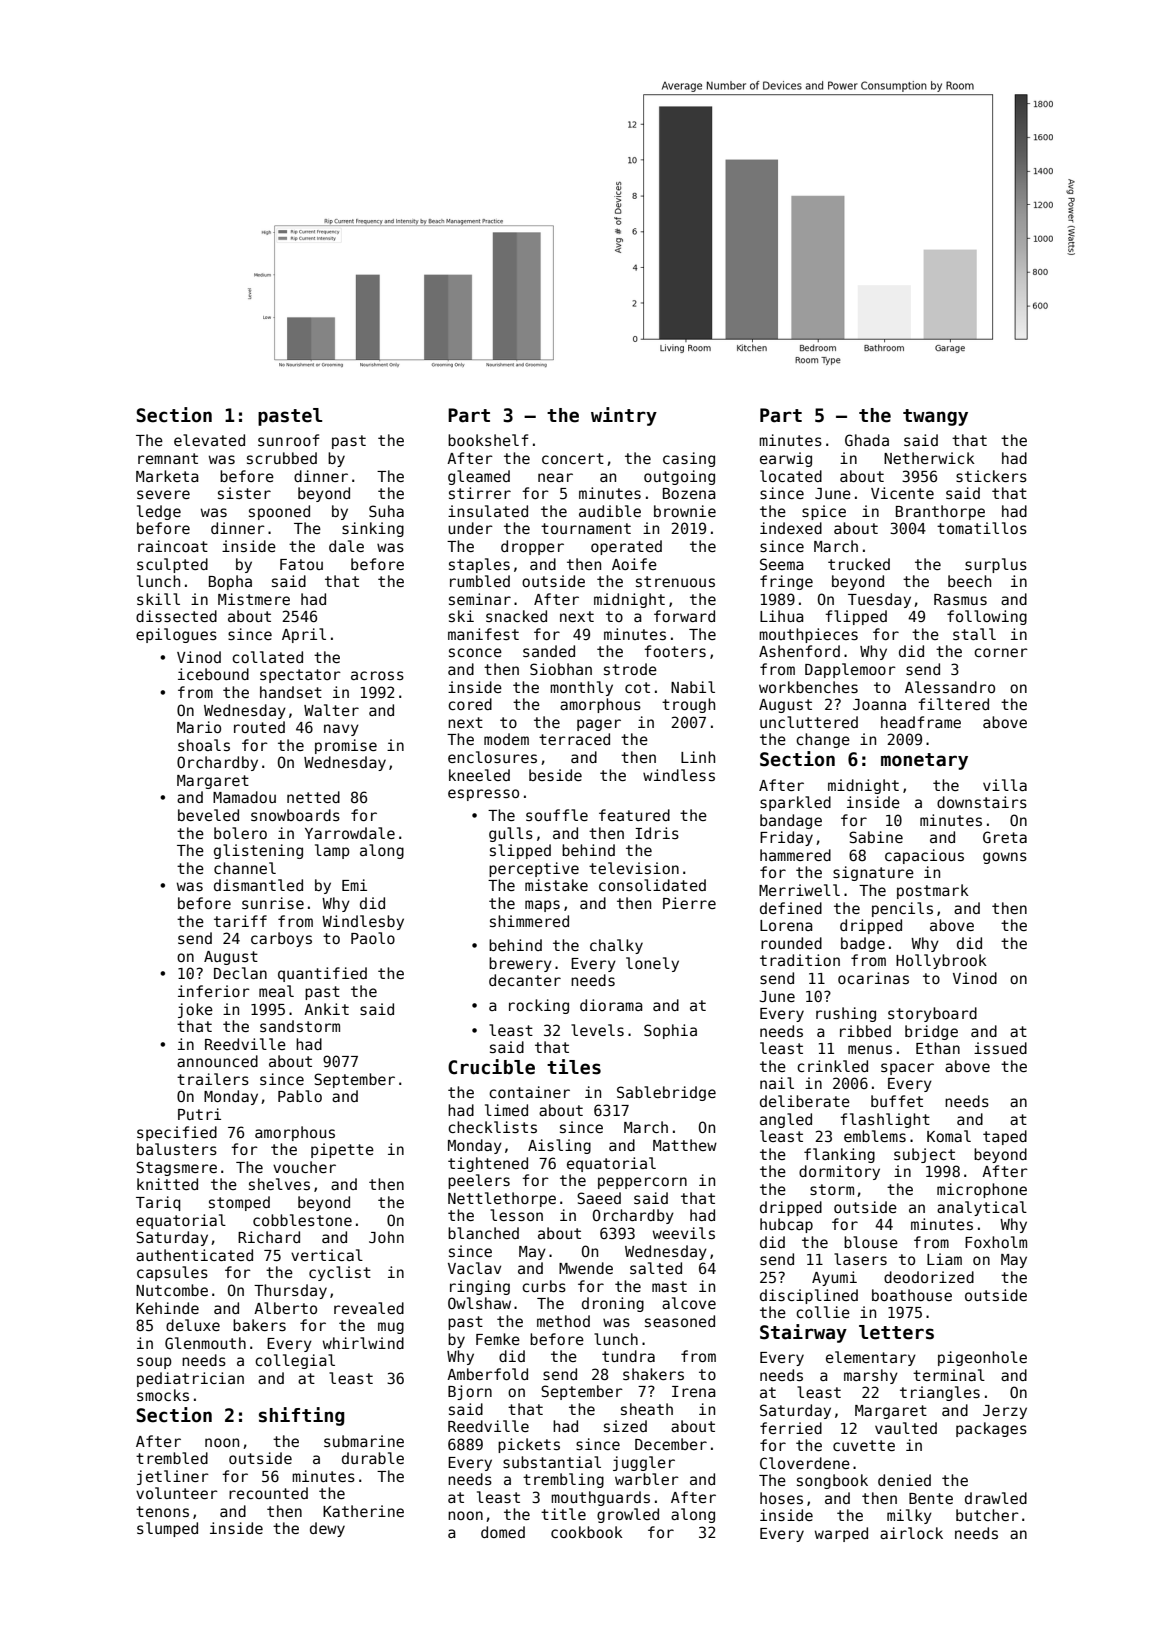 The image size is (1164, 1647). What do you see at coordinates (953, 704) in the screenshot?
I see `filtered` at bounding box center [953, 704].
